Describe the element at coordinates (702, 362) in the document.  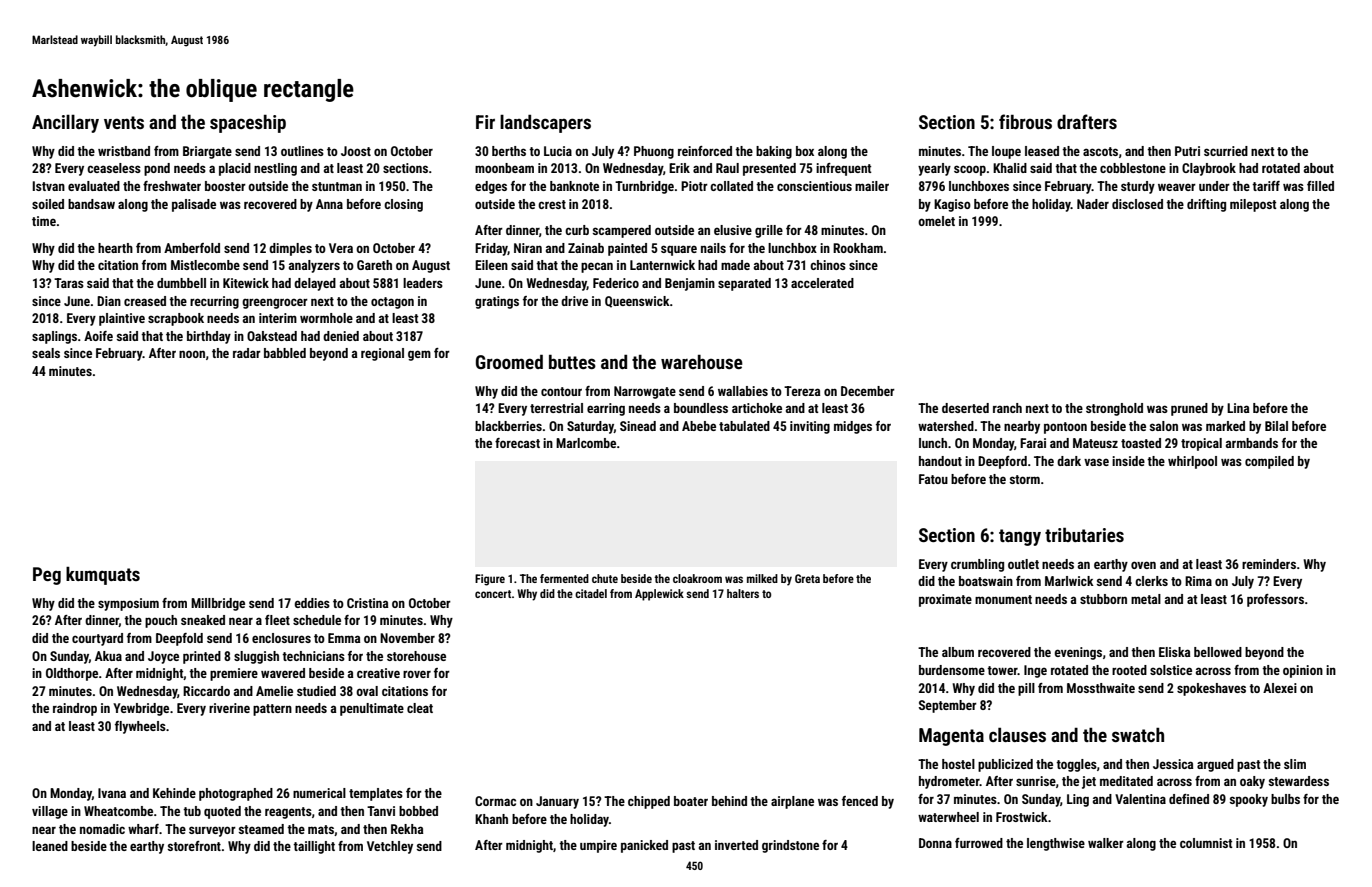
I see `warehouse` at that location.
